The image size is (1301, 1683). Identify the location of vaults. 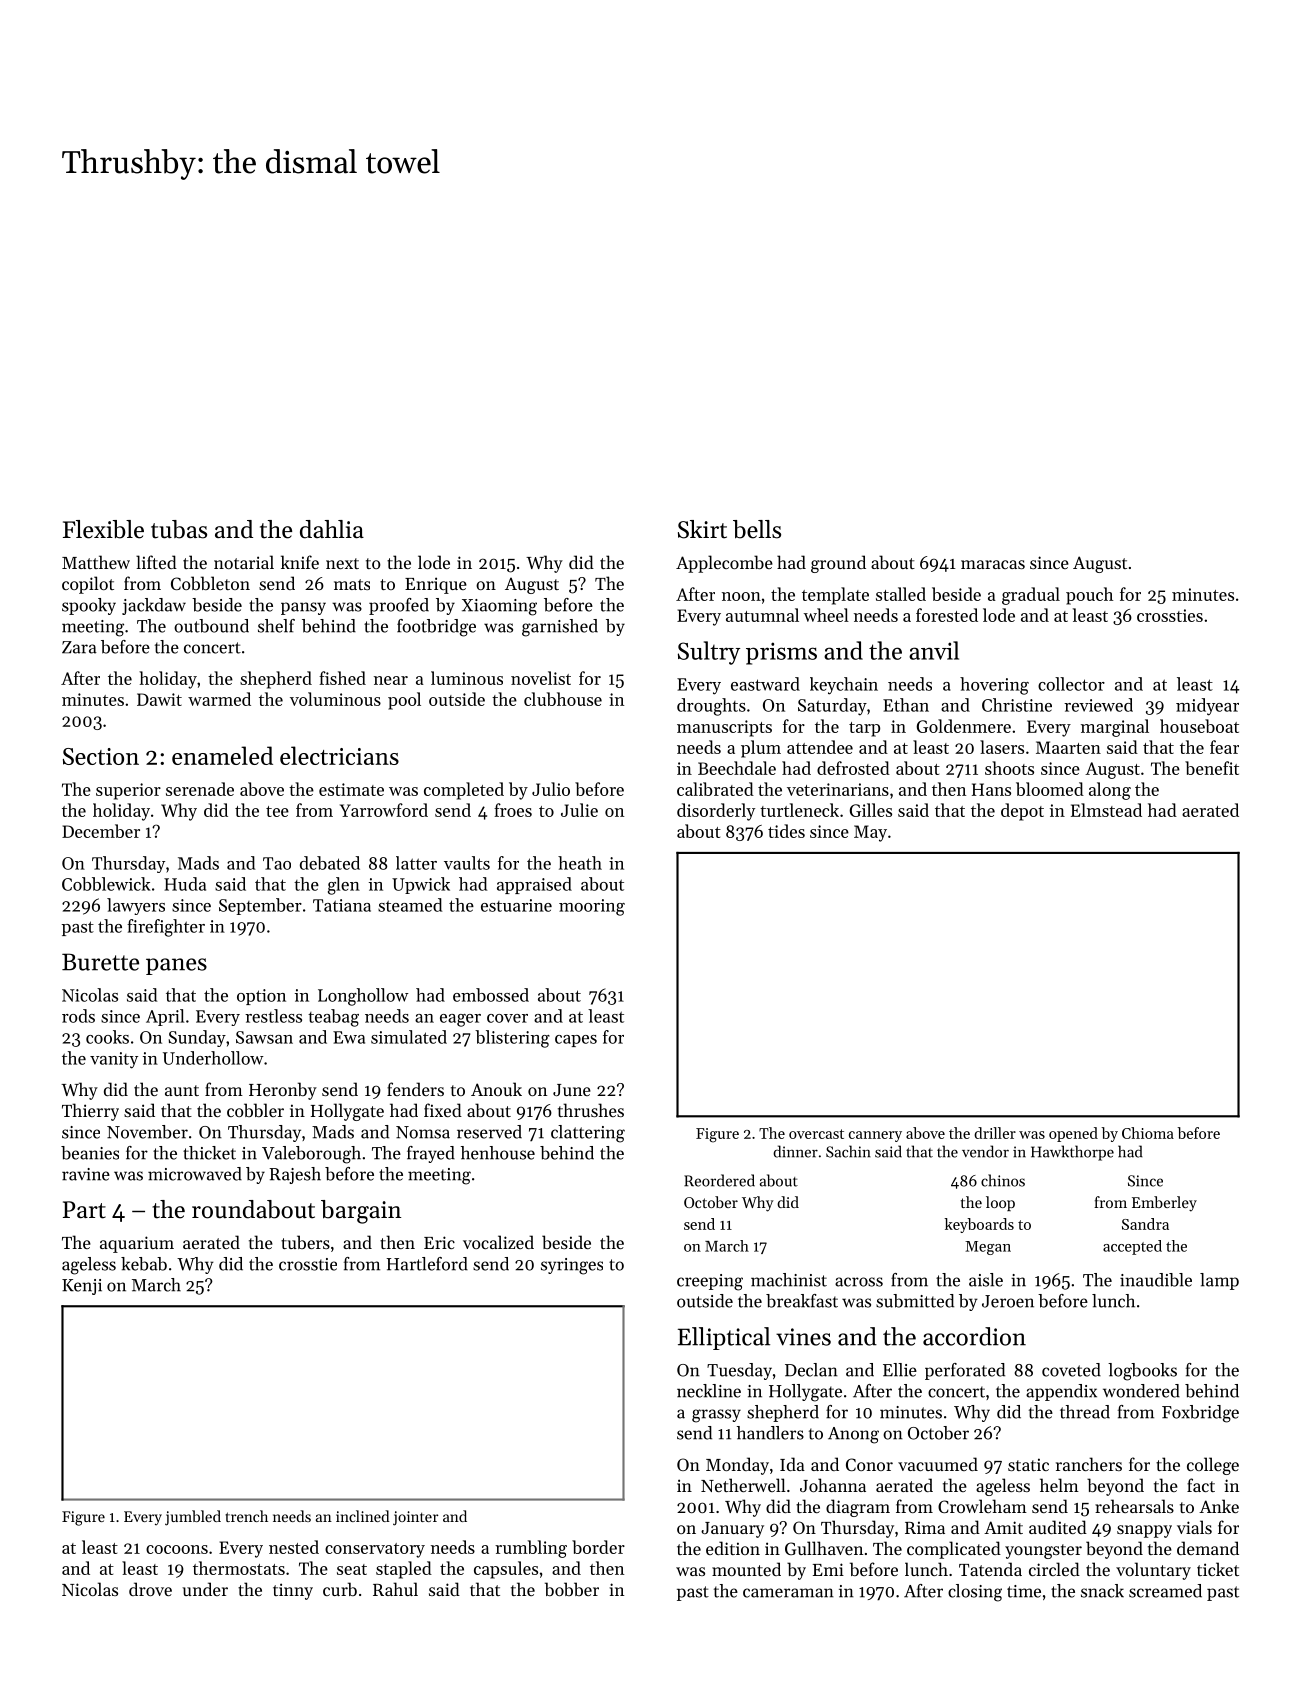
(467, 863).
